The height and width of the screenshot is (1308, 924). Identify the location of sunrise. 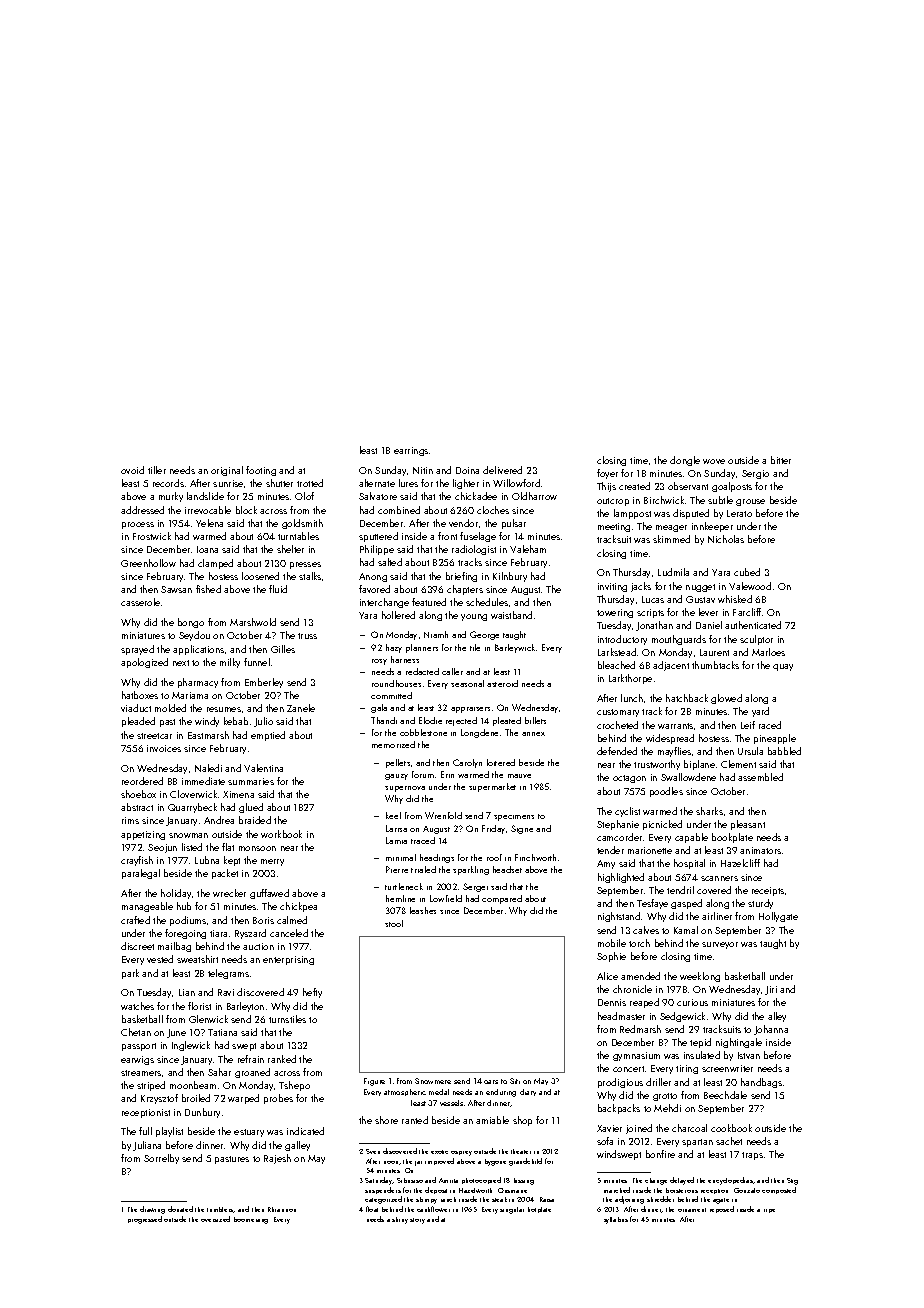
(228, 483).
